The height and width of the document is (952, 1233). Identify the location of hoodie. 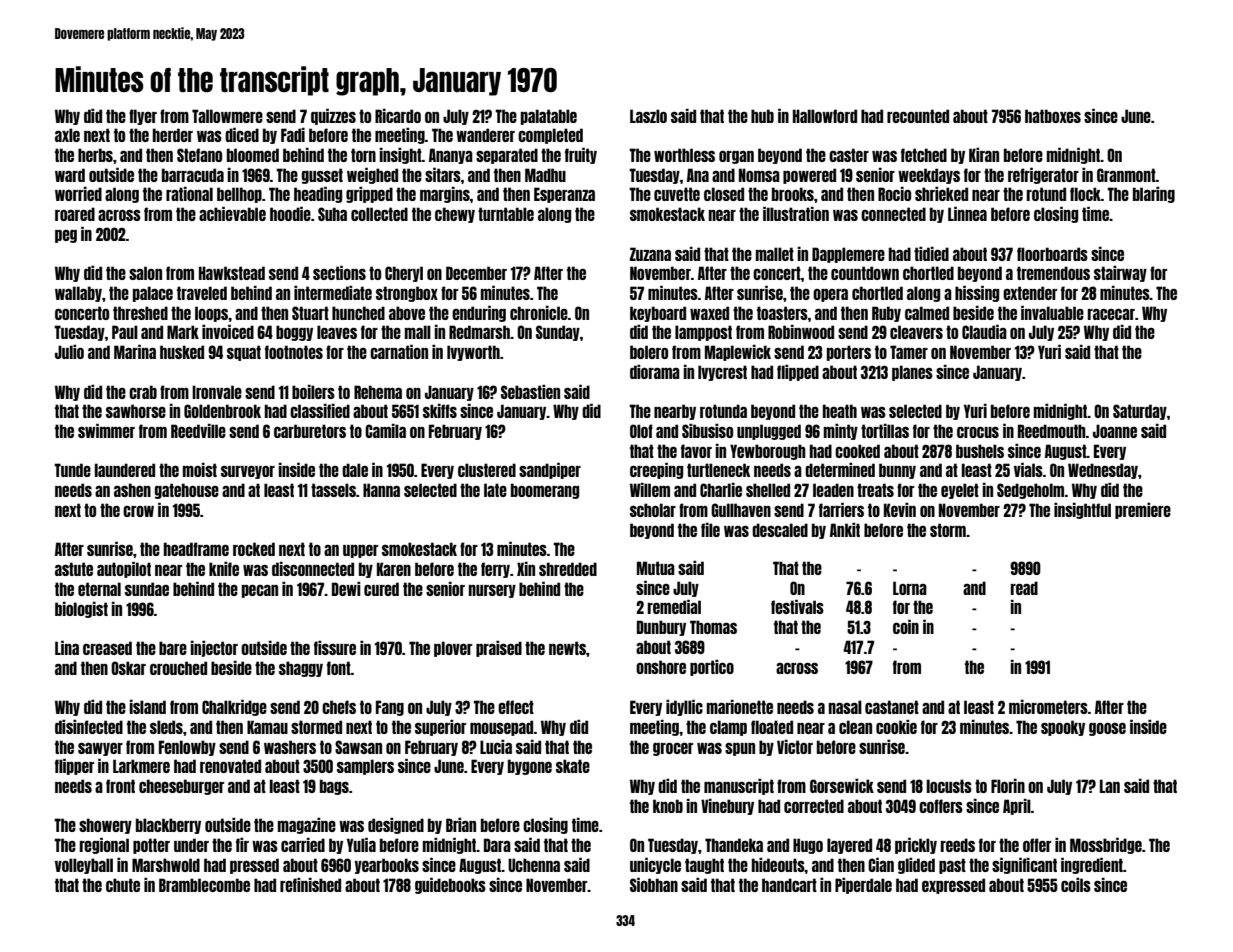
(290, 213).
